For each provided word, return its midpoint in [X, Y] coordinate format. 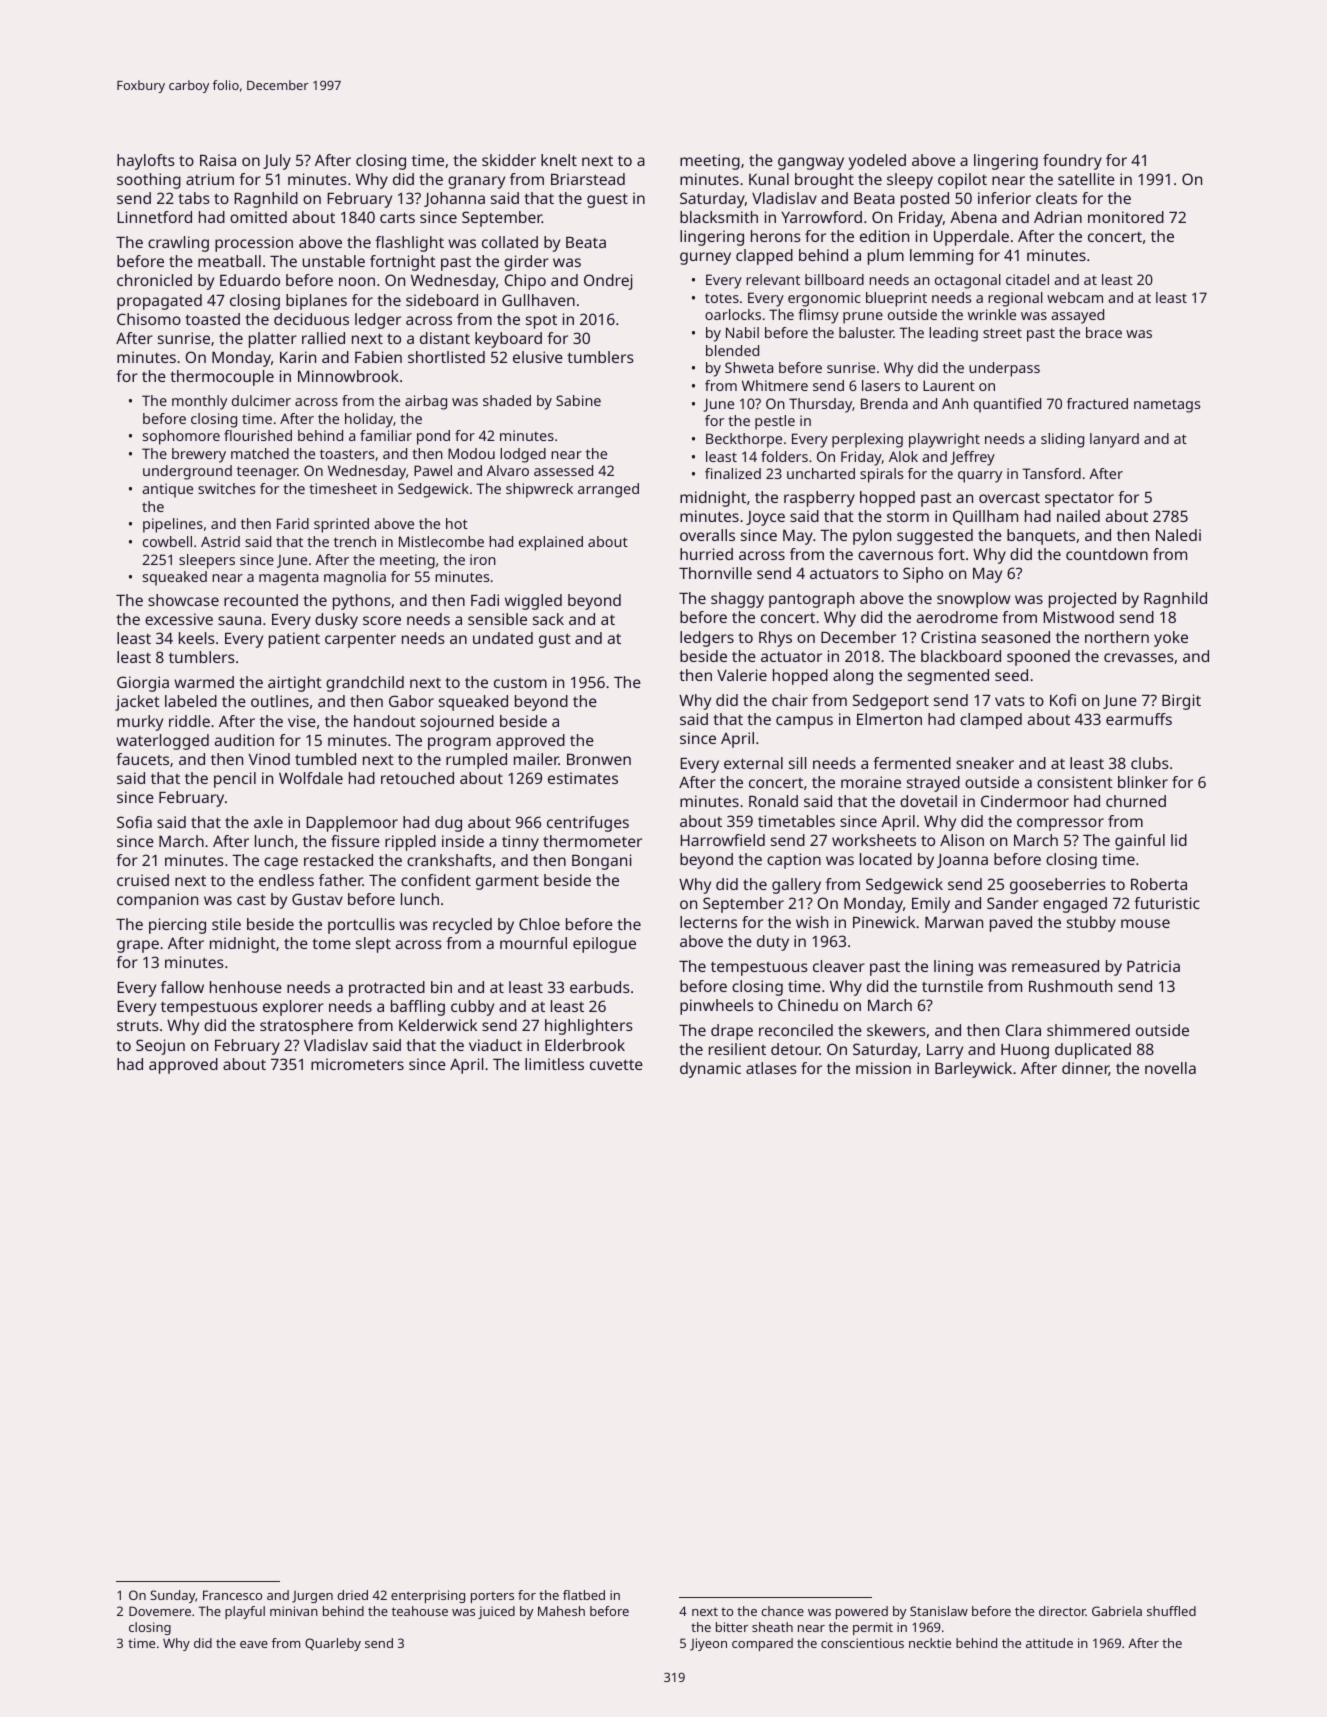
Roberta [1159, 884]
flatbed [584, 1595]
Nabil [742, 332]
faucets [142, 759]
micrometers [357, 1064]
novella [1170, 1068]
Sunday [172, 1596]
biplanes [316, 302]
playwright [944, 440]
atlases [771, 1068]
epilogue [604, 945]
